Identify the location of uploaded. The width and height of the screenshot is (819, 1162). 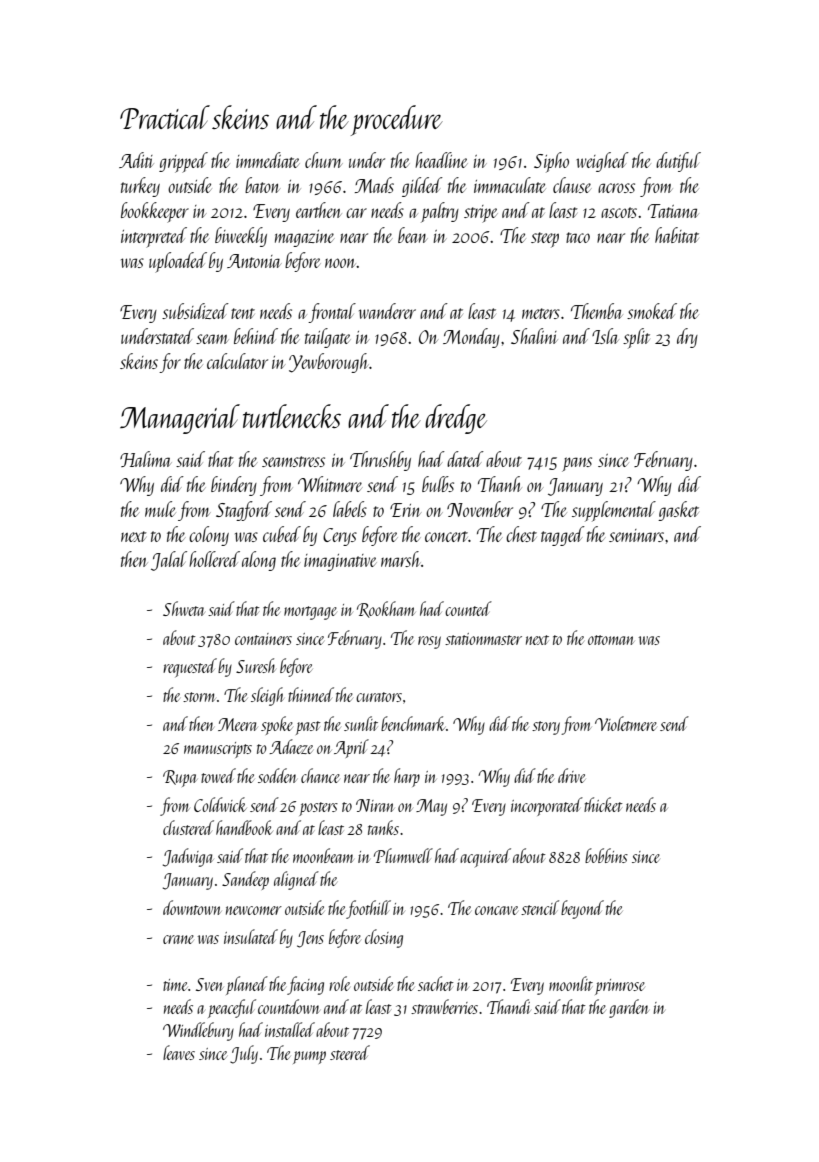
(178, 262).
